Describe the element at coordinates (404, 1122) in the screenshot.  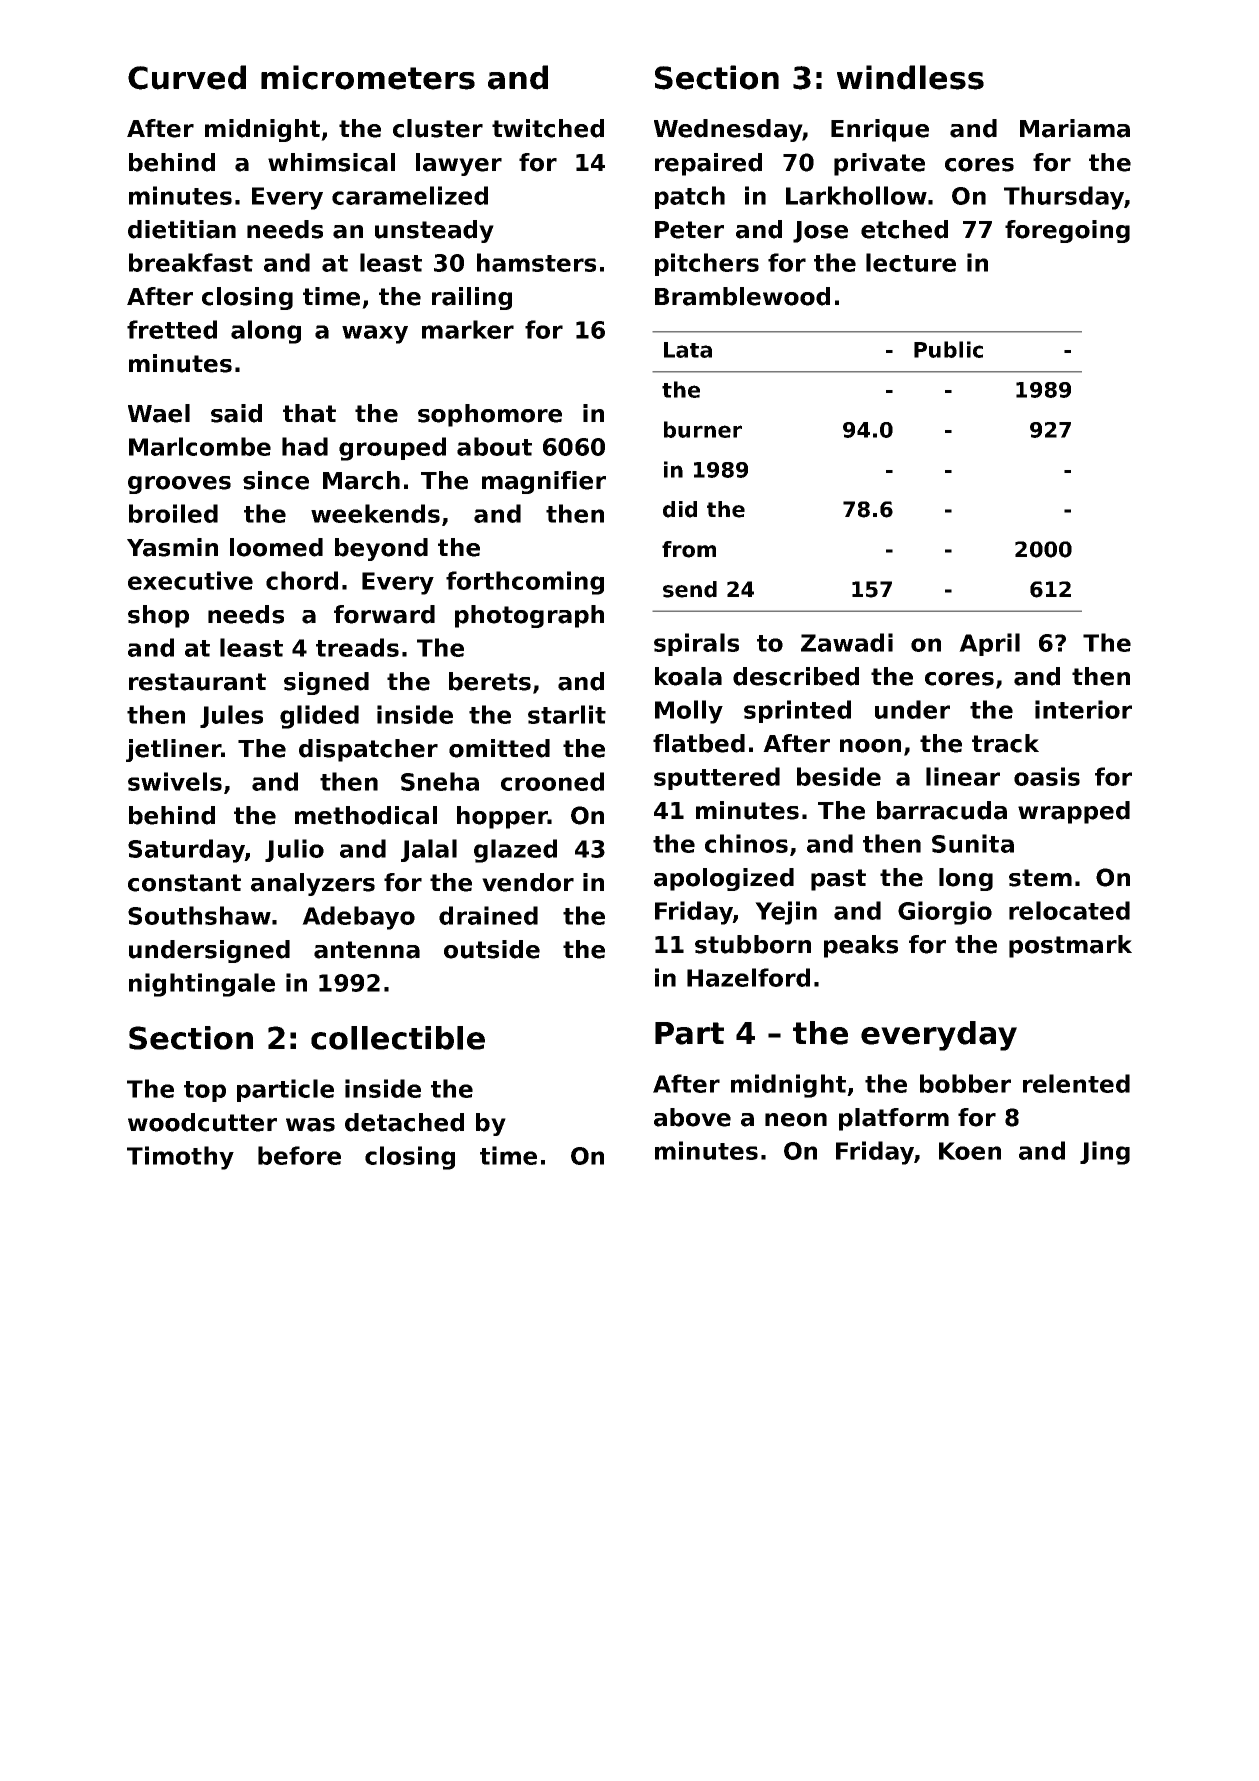
I see `detached` at that location.
